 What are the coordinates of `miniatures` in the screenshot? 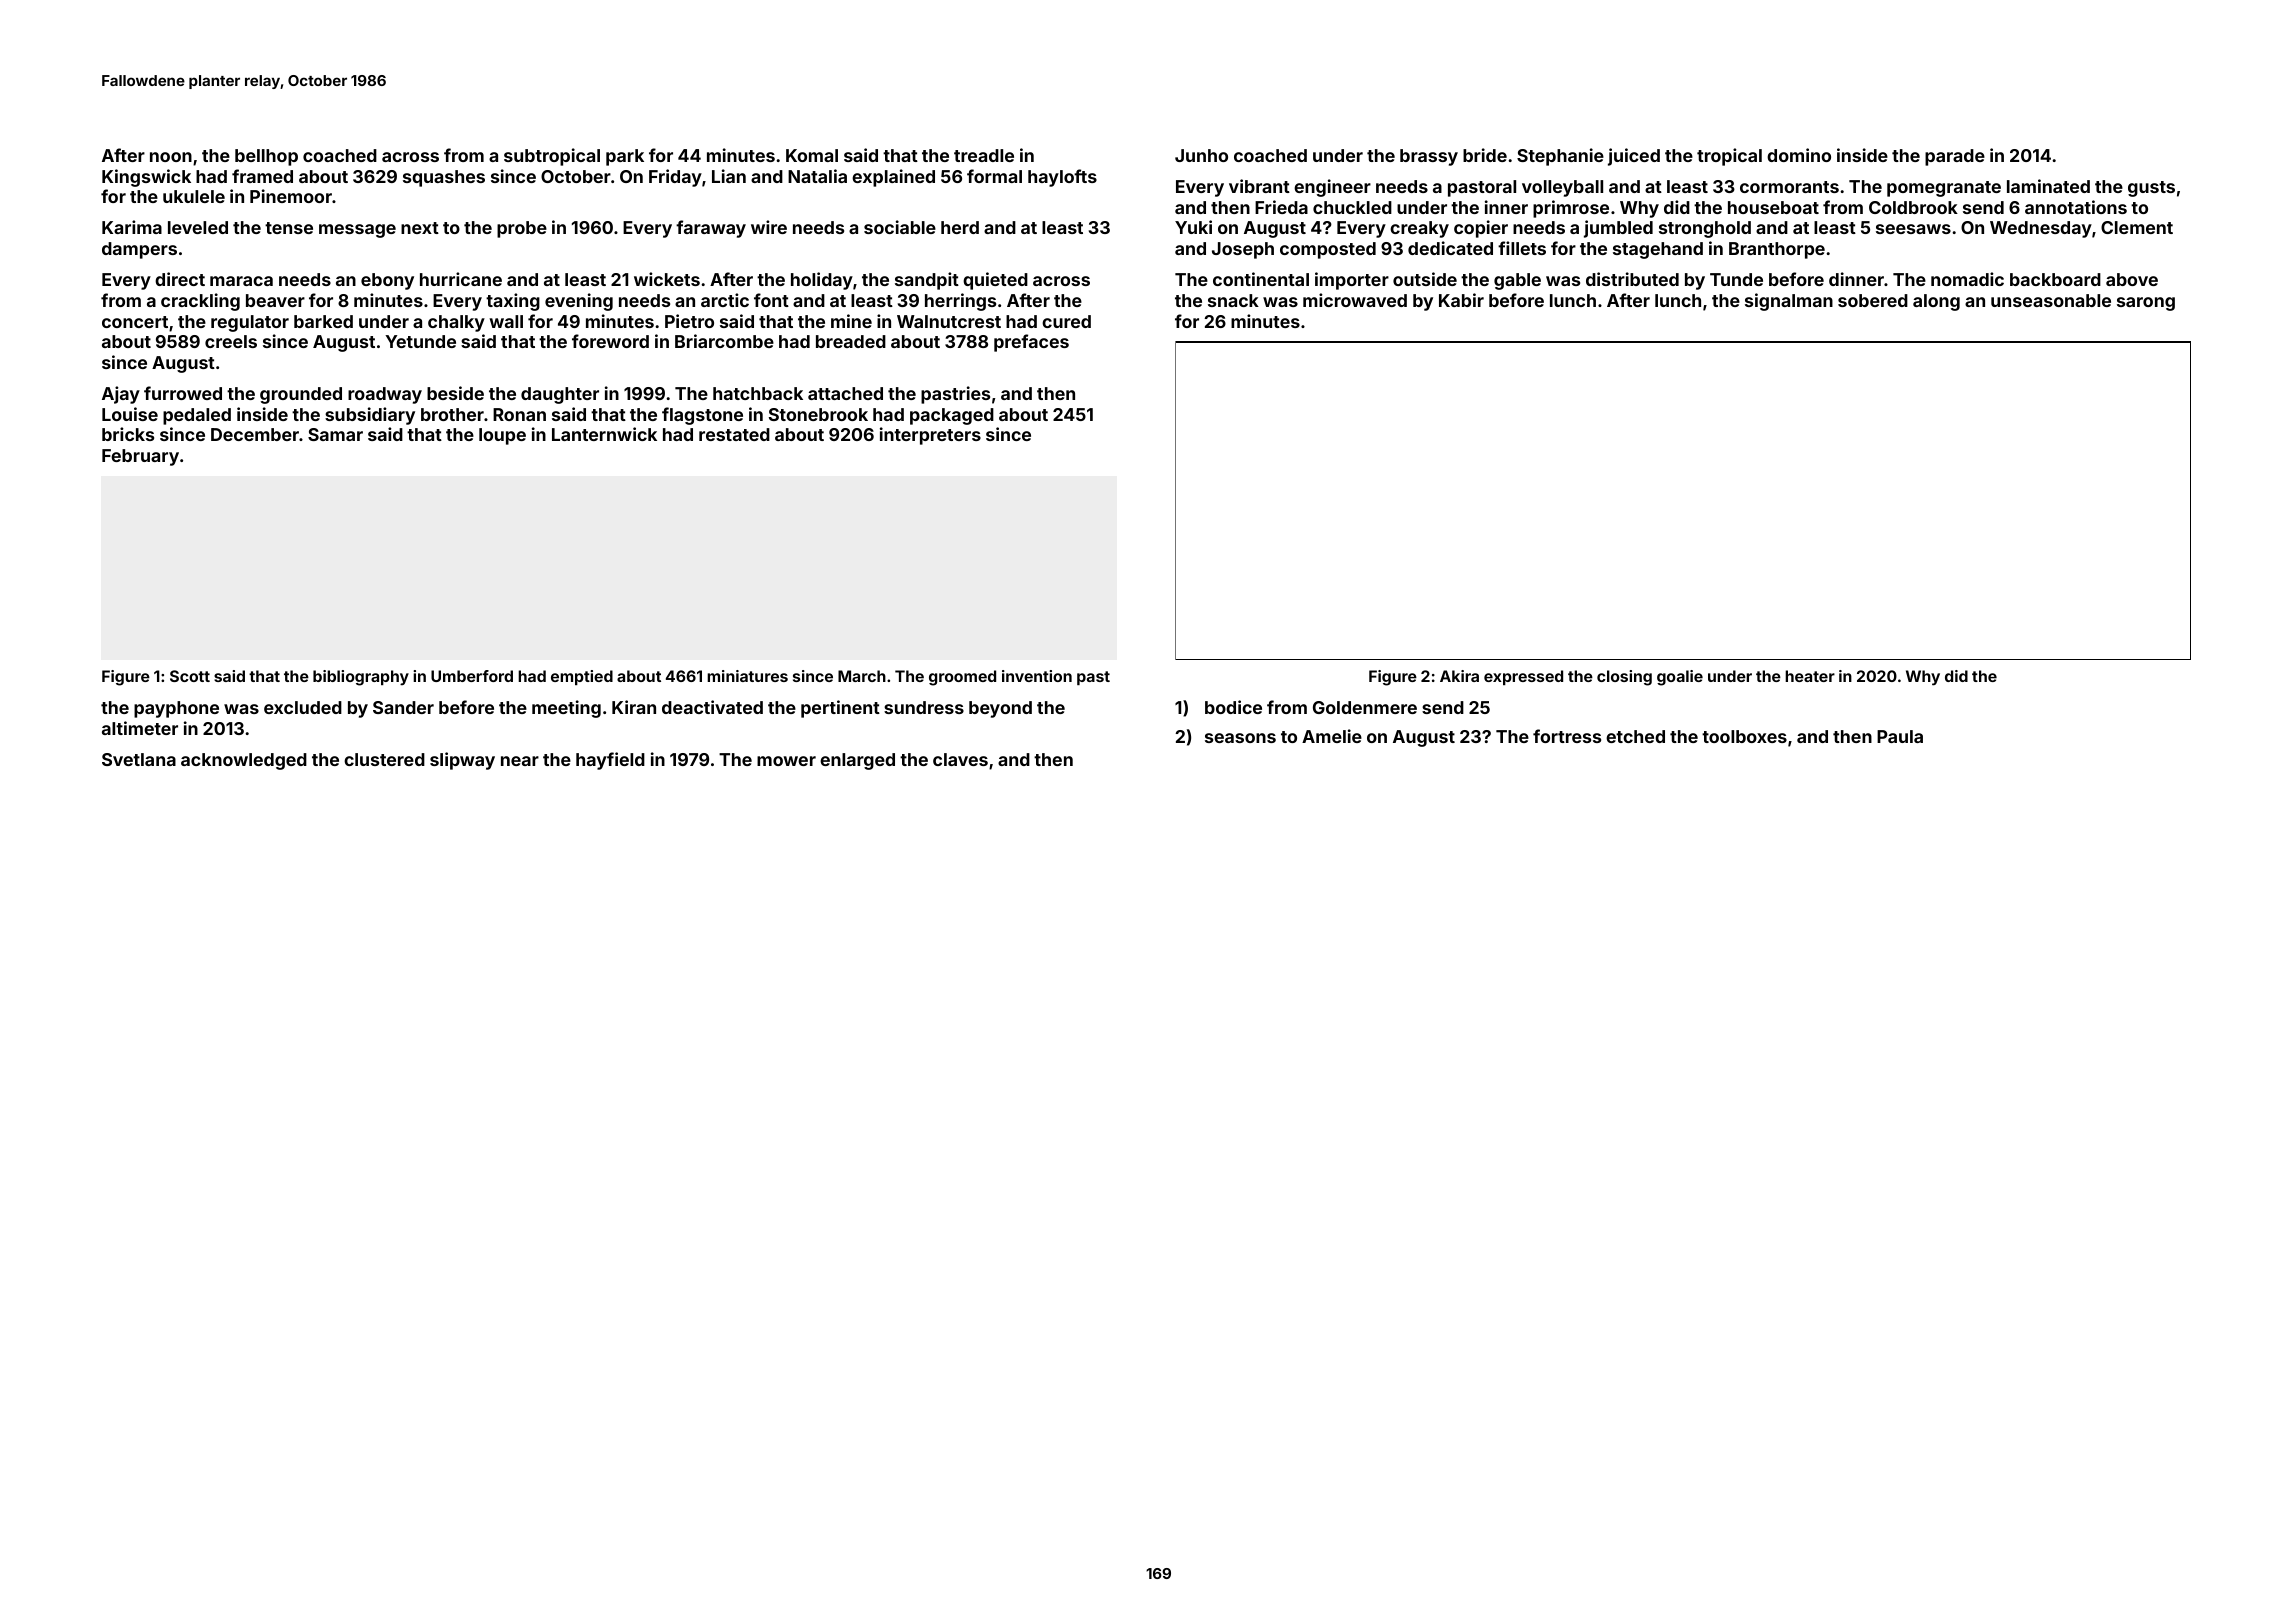 It's located at (747, 676).
